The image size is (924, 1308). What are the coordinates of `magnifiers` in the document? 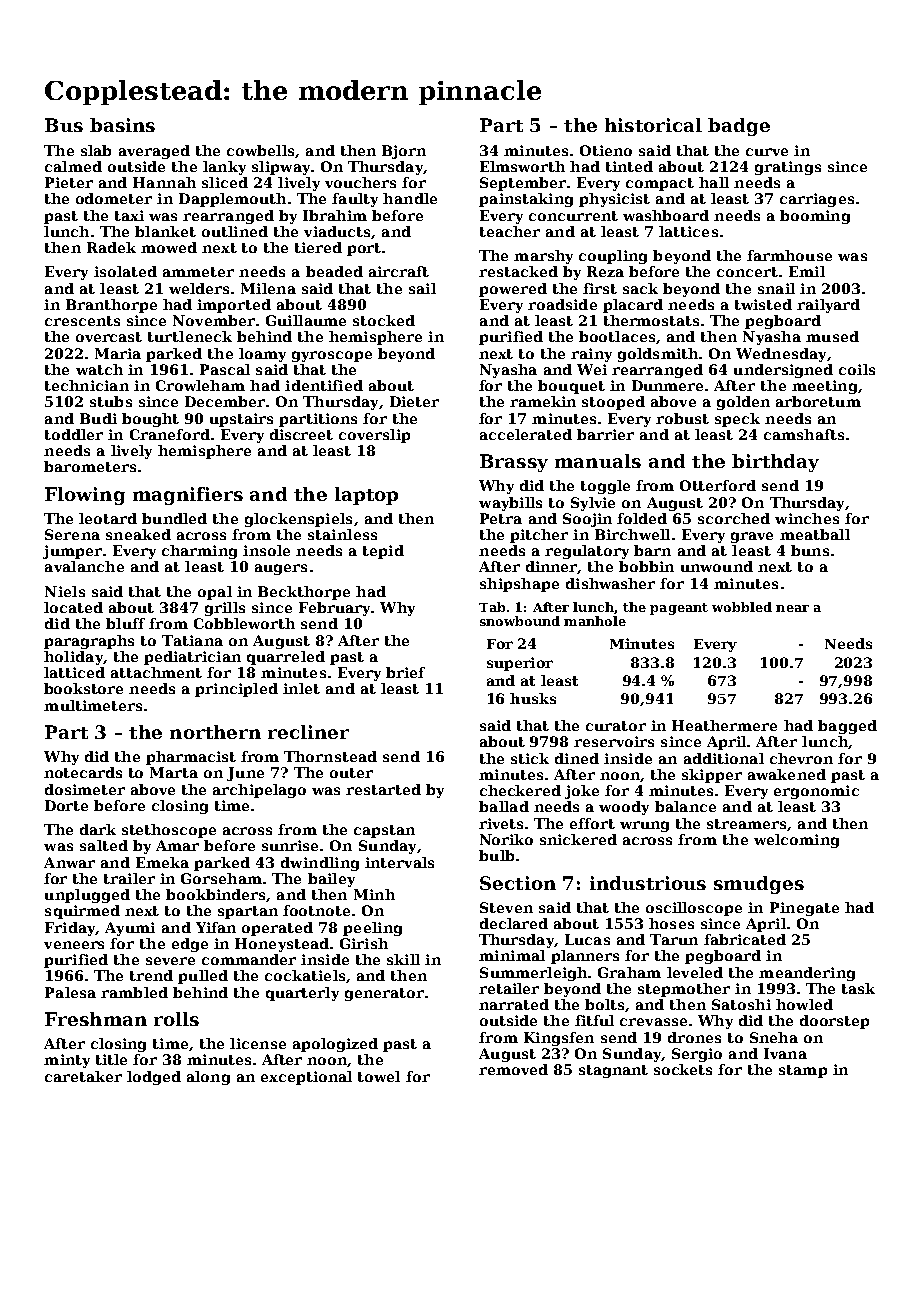 It's located at (188, 496).
